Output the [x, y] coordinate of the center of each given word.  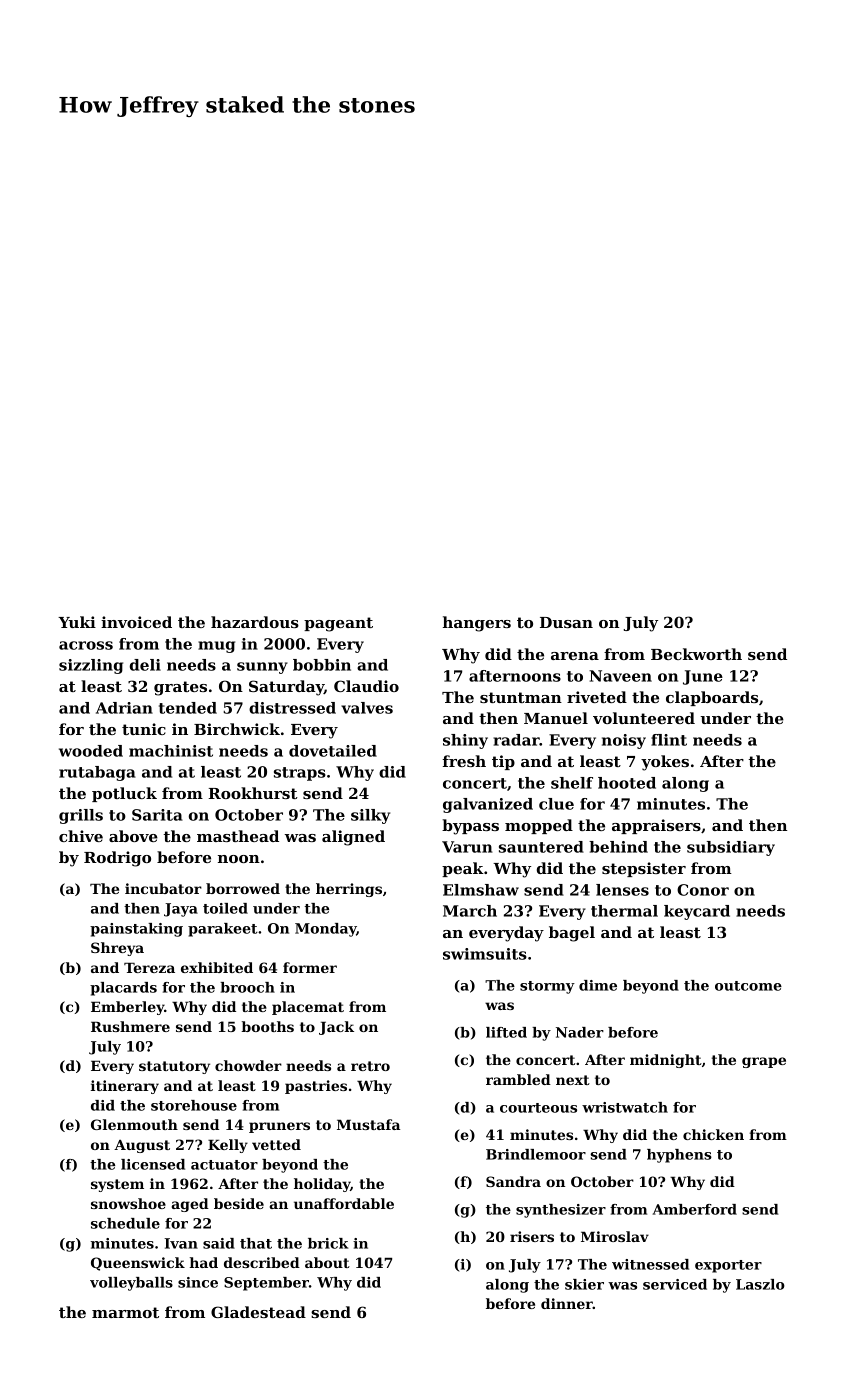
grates [180, 688]
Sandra [513, 1181]
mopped [539, 826]
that [256, 1243]
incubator [163, 888]
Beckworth [696, 654]
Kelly [228, 1146]
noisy [624, 741]
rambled [518, 1079]
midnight [666, 1061]
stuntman [521, 697]
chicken [713, 1134]
